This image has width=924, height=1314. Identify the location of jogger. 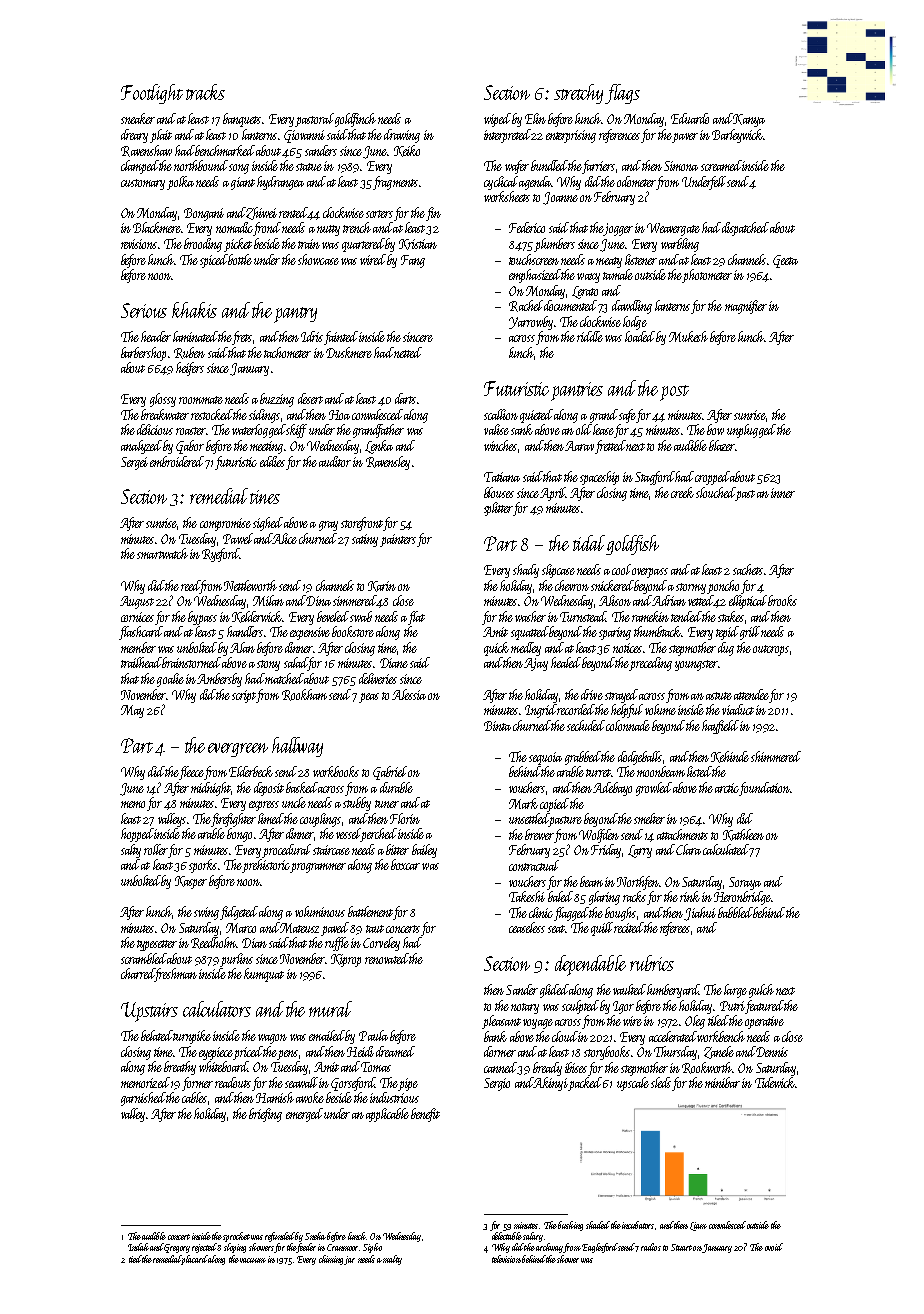
(618, 229).
